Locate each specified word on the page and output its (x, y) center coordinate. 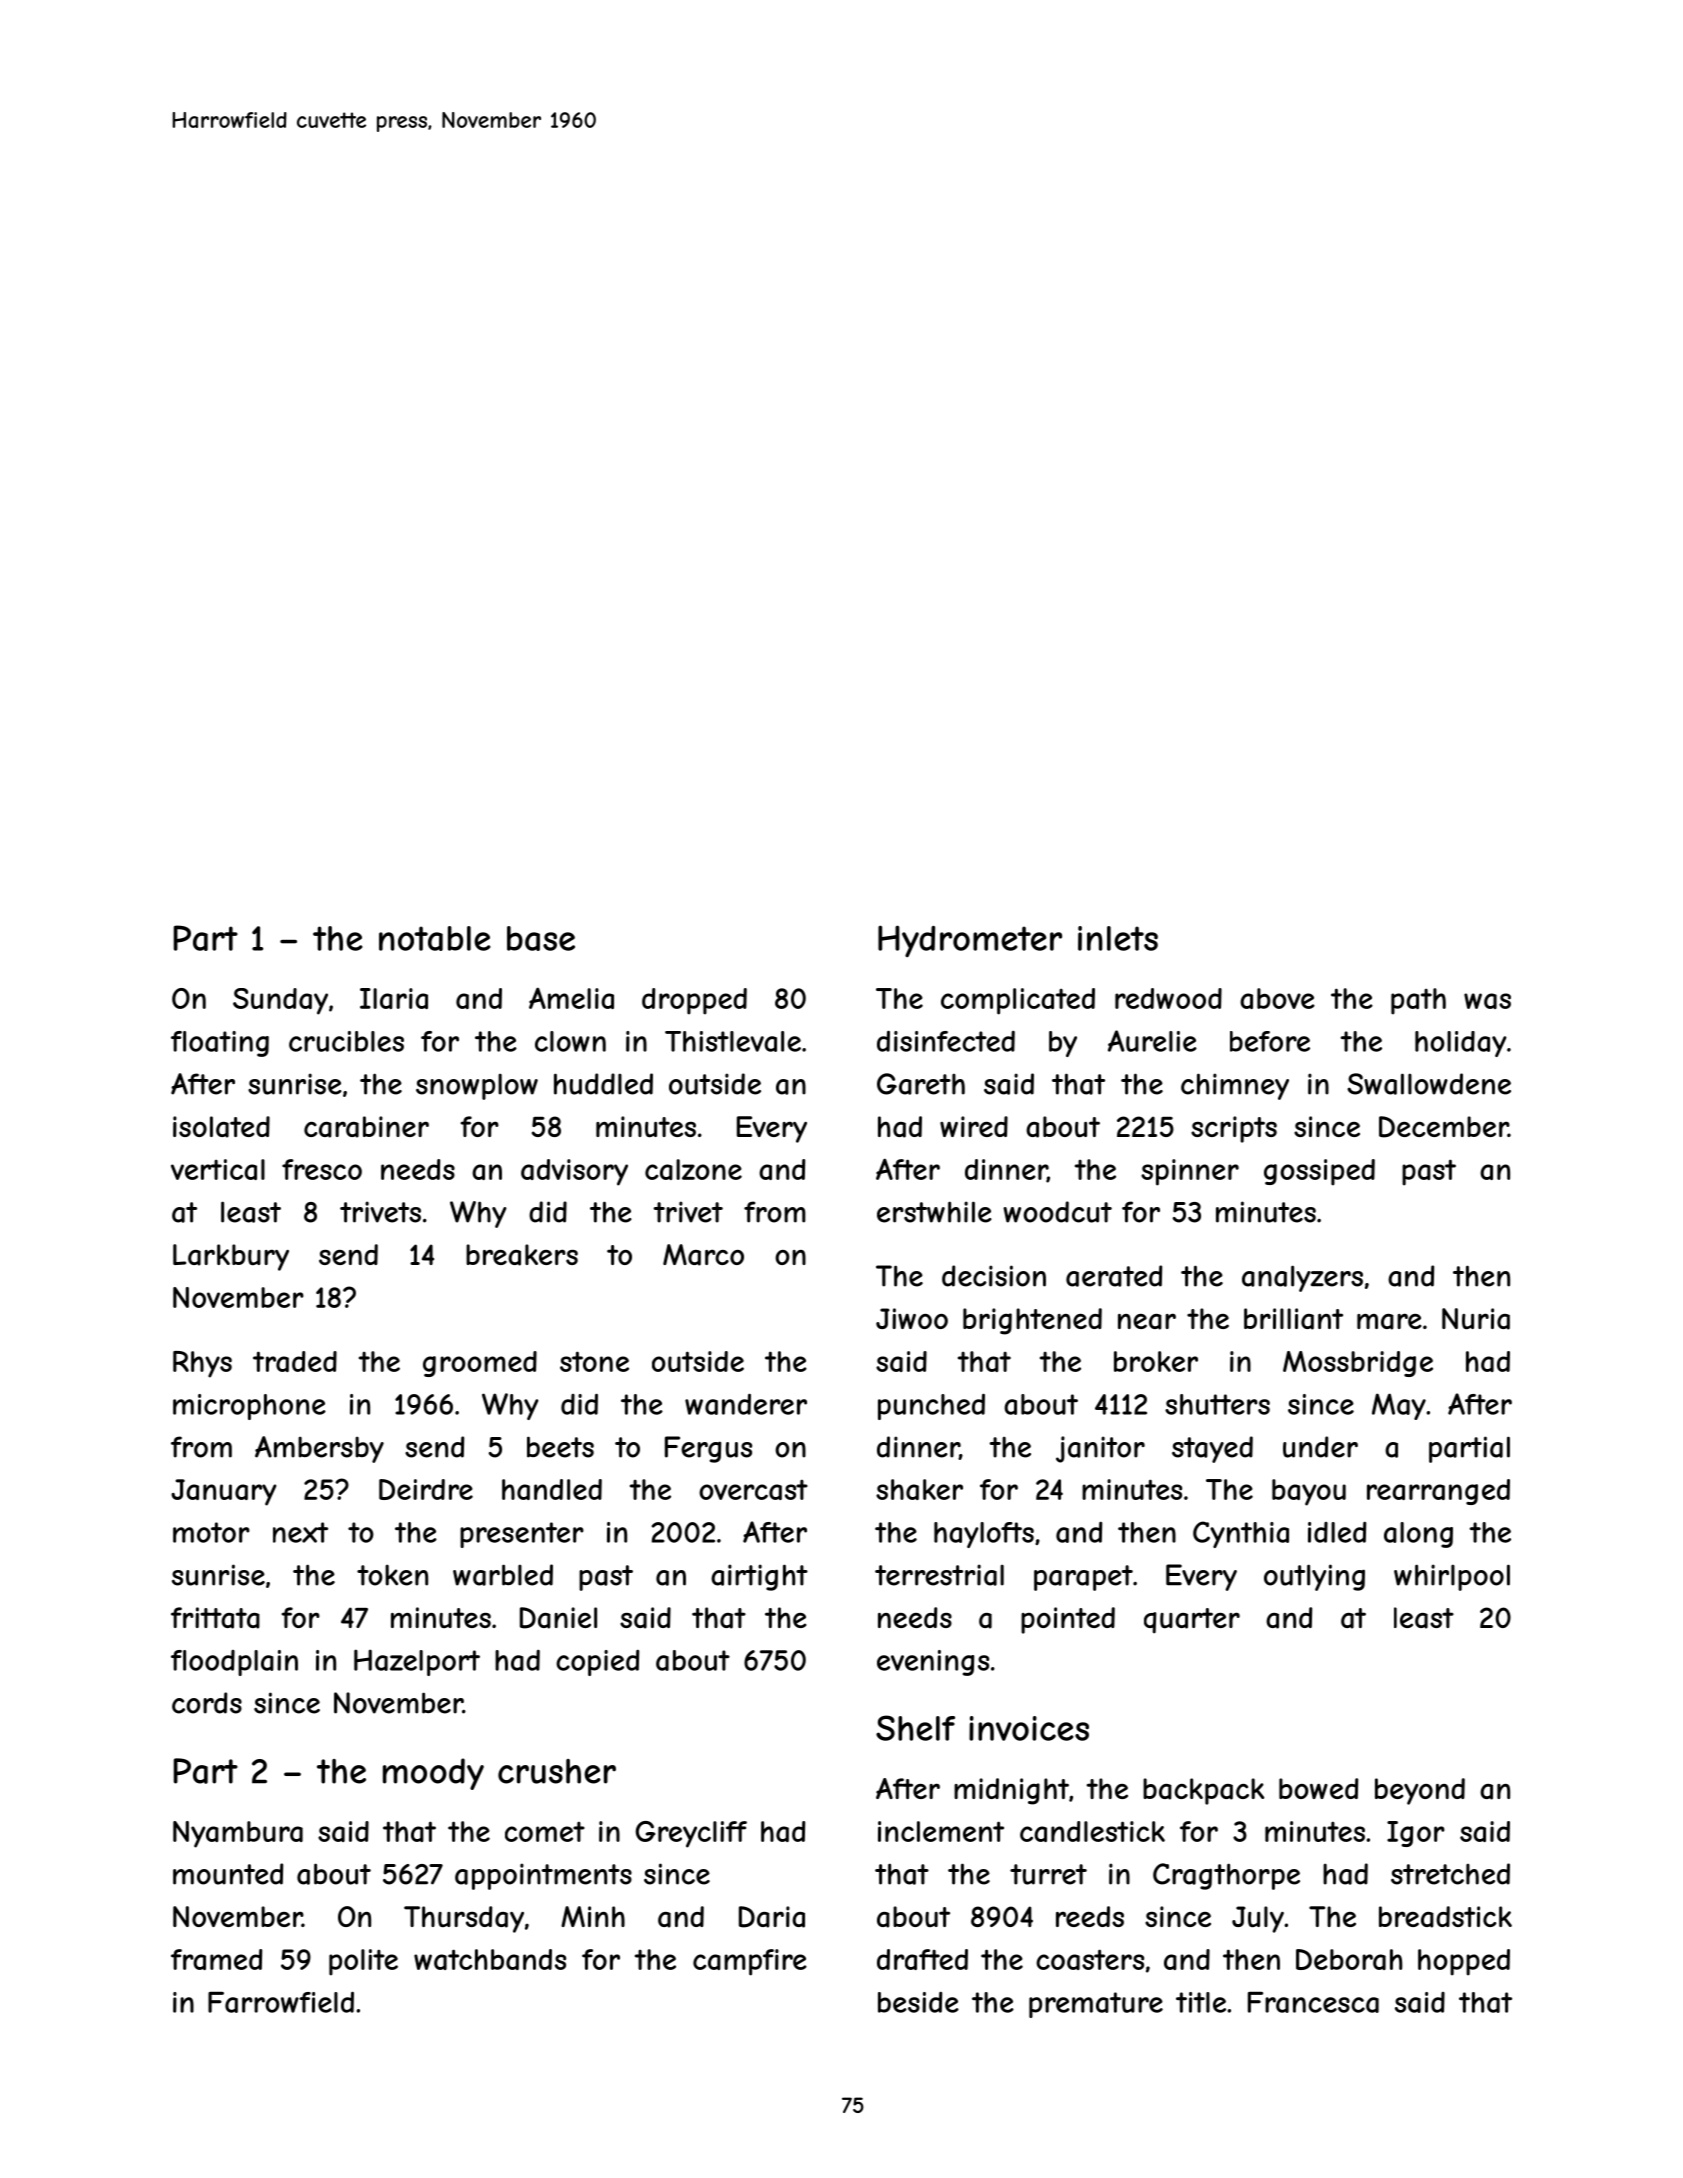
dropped (694, 1001)
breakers (522, 1255)
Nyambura (238, 1834)
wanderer (746, 1404)
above (1277, 998)
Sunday (280, 1001)
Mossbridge (1358, 1364)
